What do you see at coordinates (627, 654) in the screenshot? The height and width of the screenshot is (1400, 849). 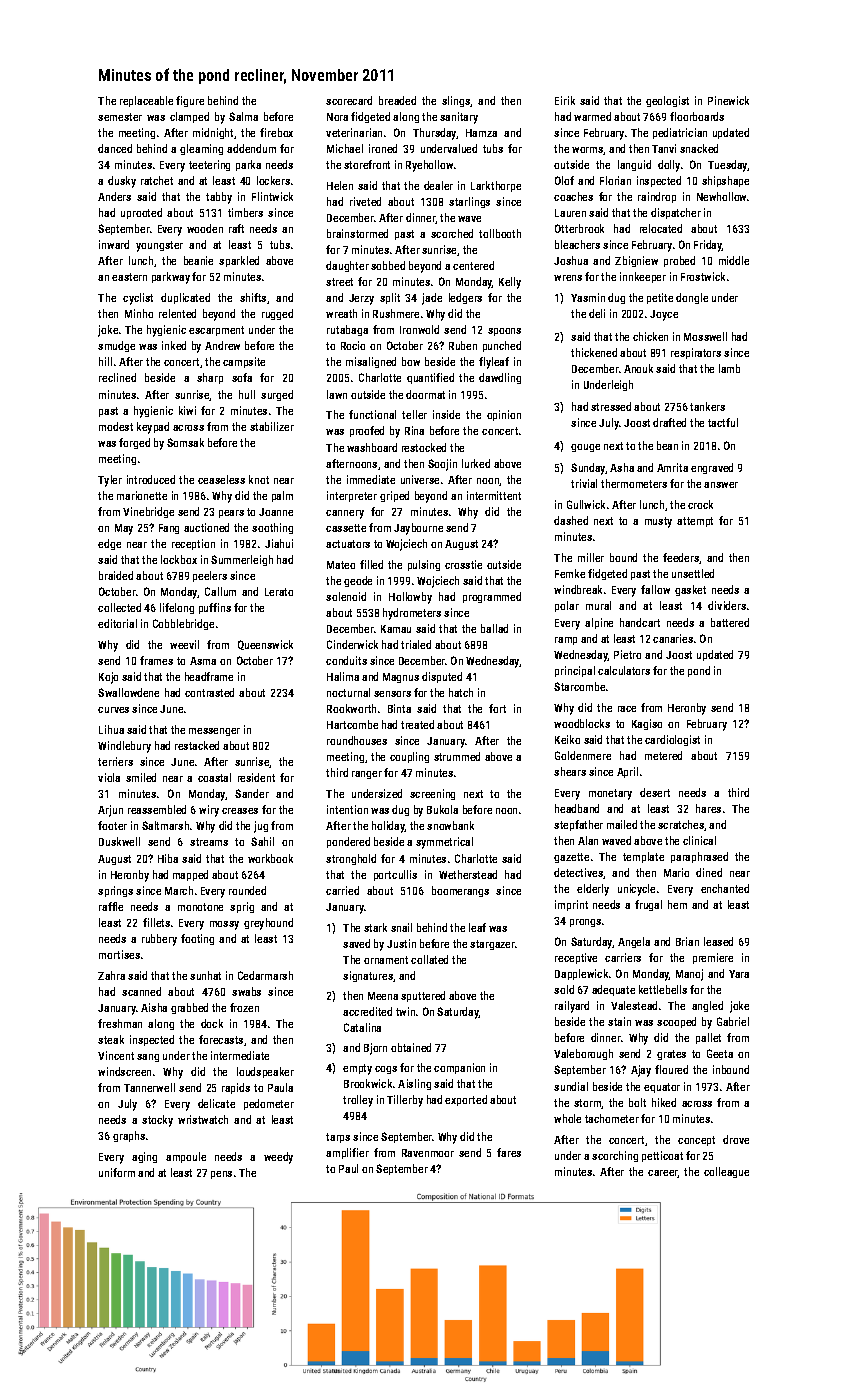 I see `Pietro` at bounding box center [627, 654].
